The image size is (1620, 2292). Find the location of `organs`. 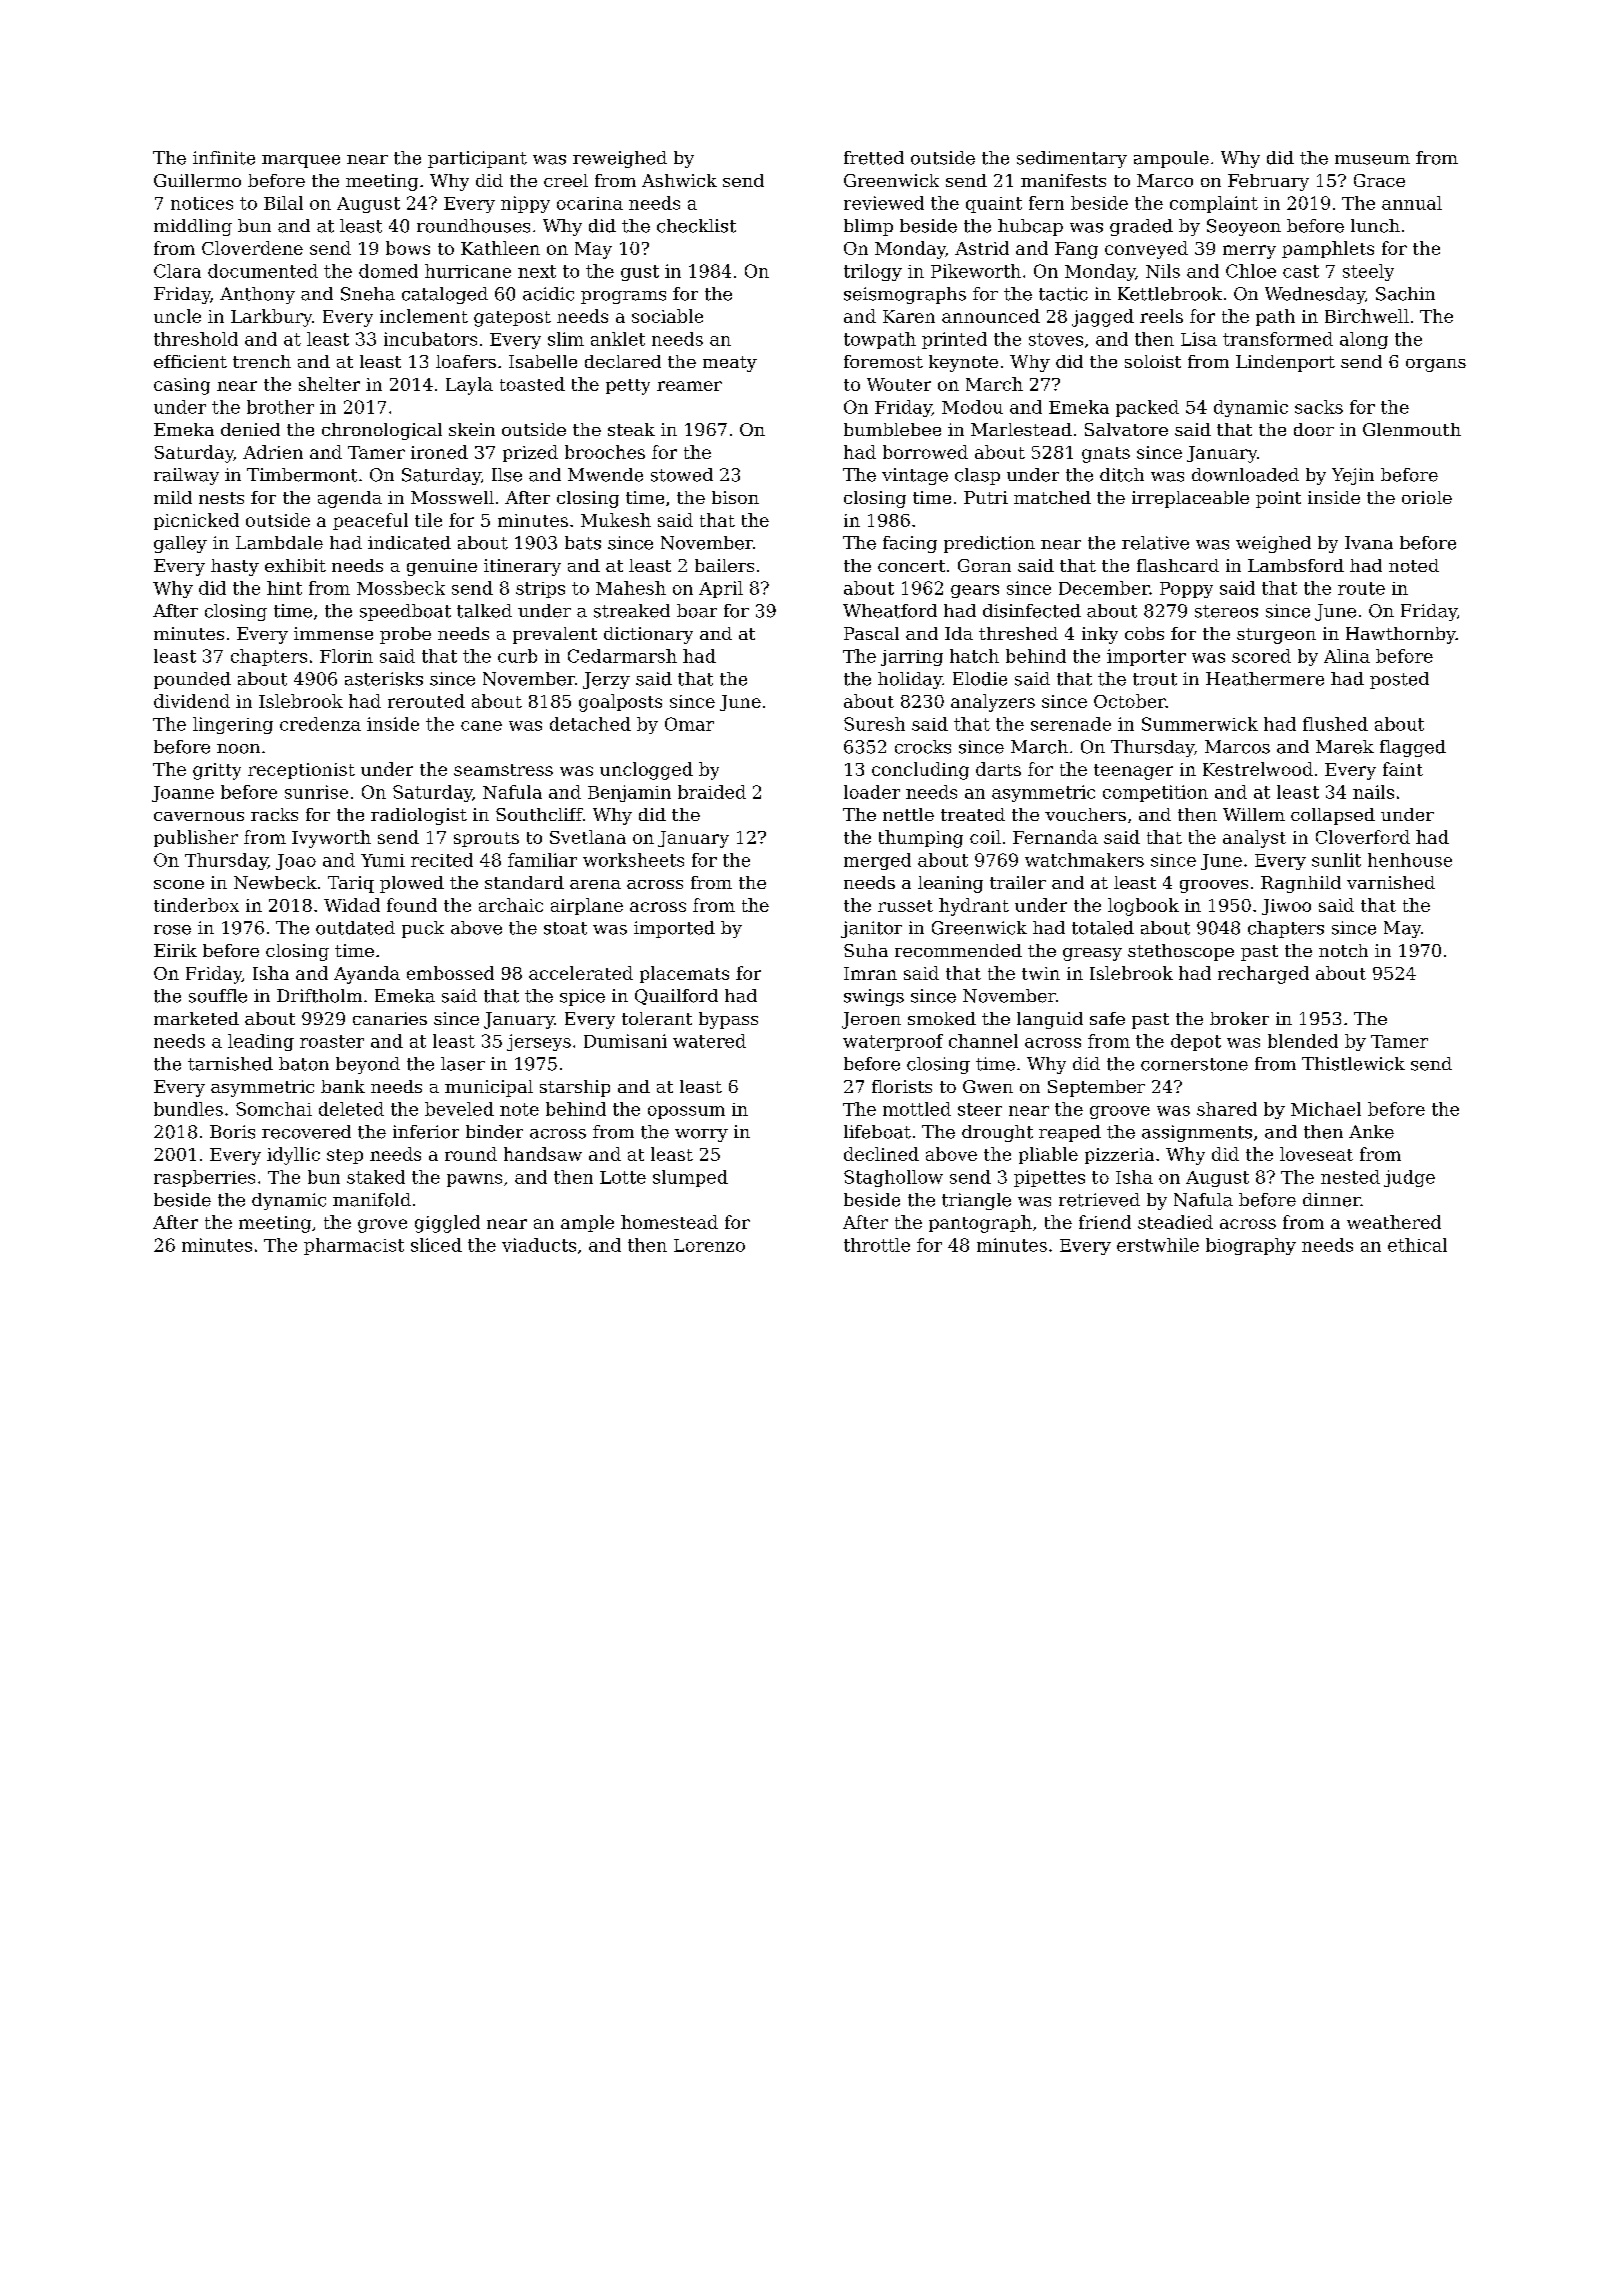

organs is located at coordinates (1436, 365).
